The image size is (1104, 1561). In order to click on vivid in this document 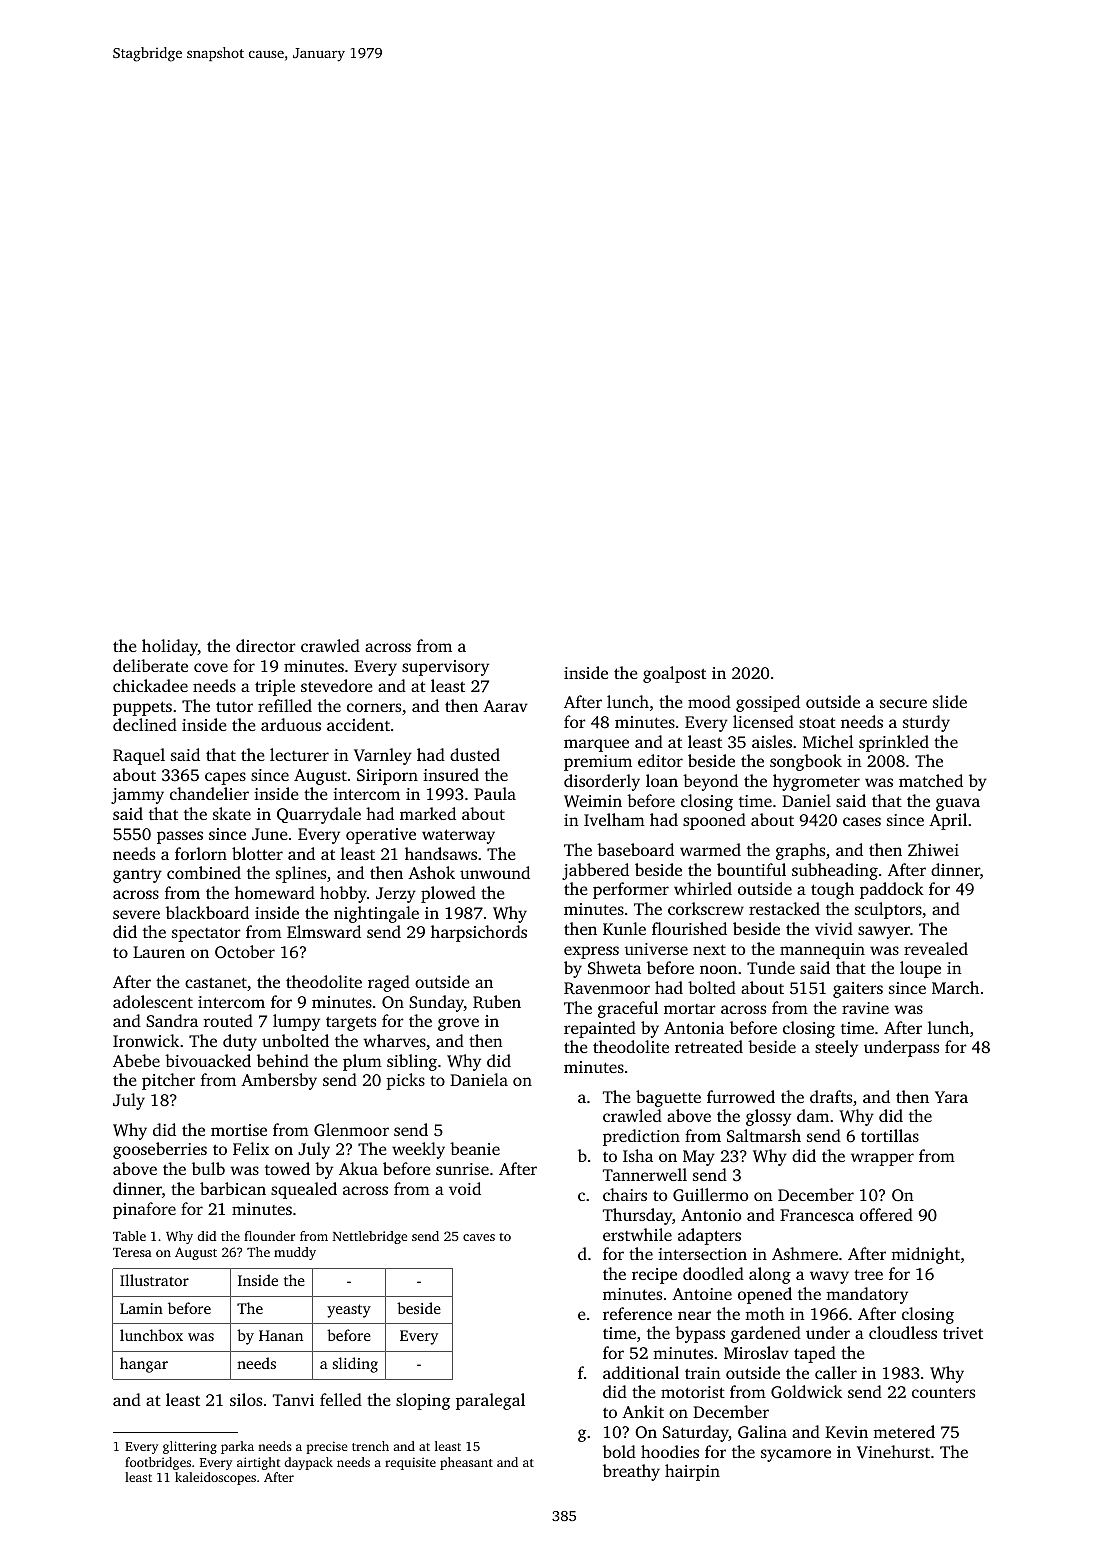, I will do `click(834, 928)`.
